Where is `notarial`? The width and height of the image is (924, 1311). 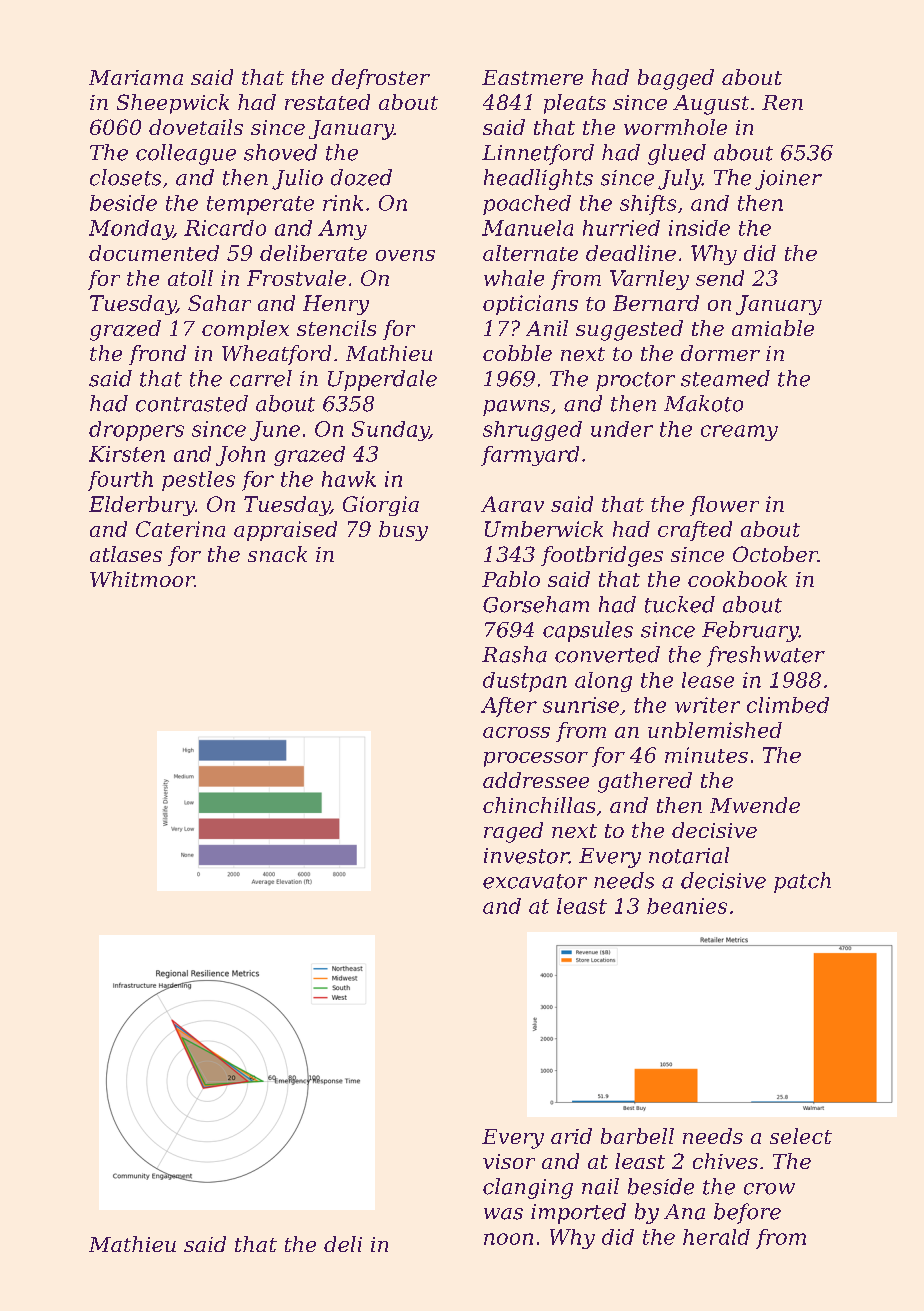
notarial is located at coordinates (689, 855).
